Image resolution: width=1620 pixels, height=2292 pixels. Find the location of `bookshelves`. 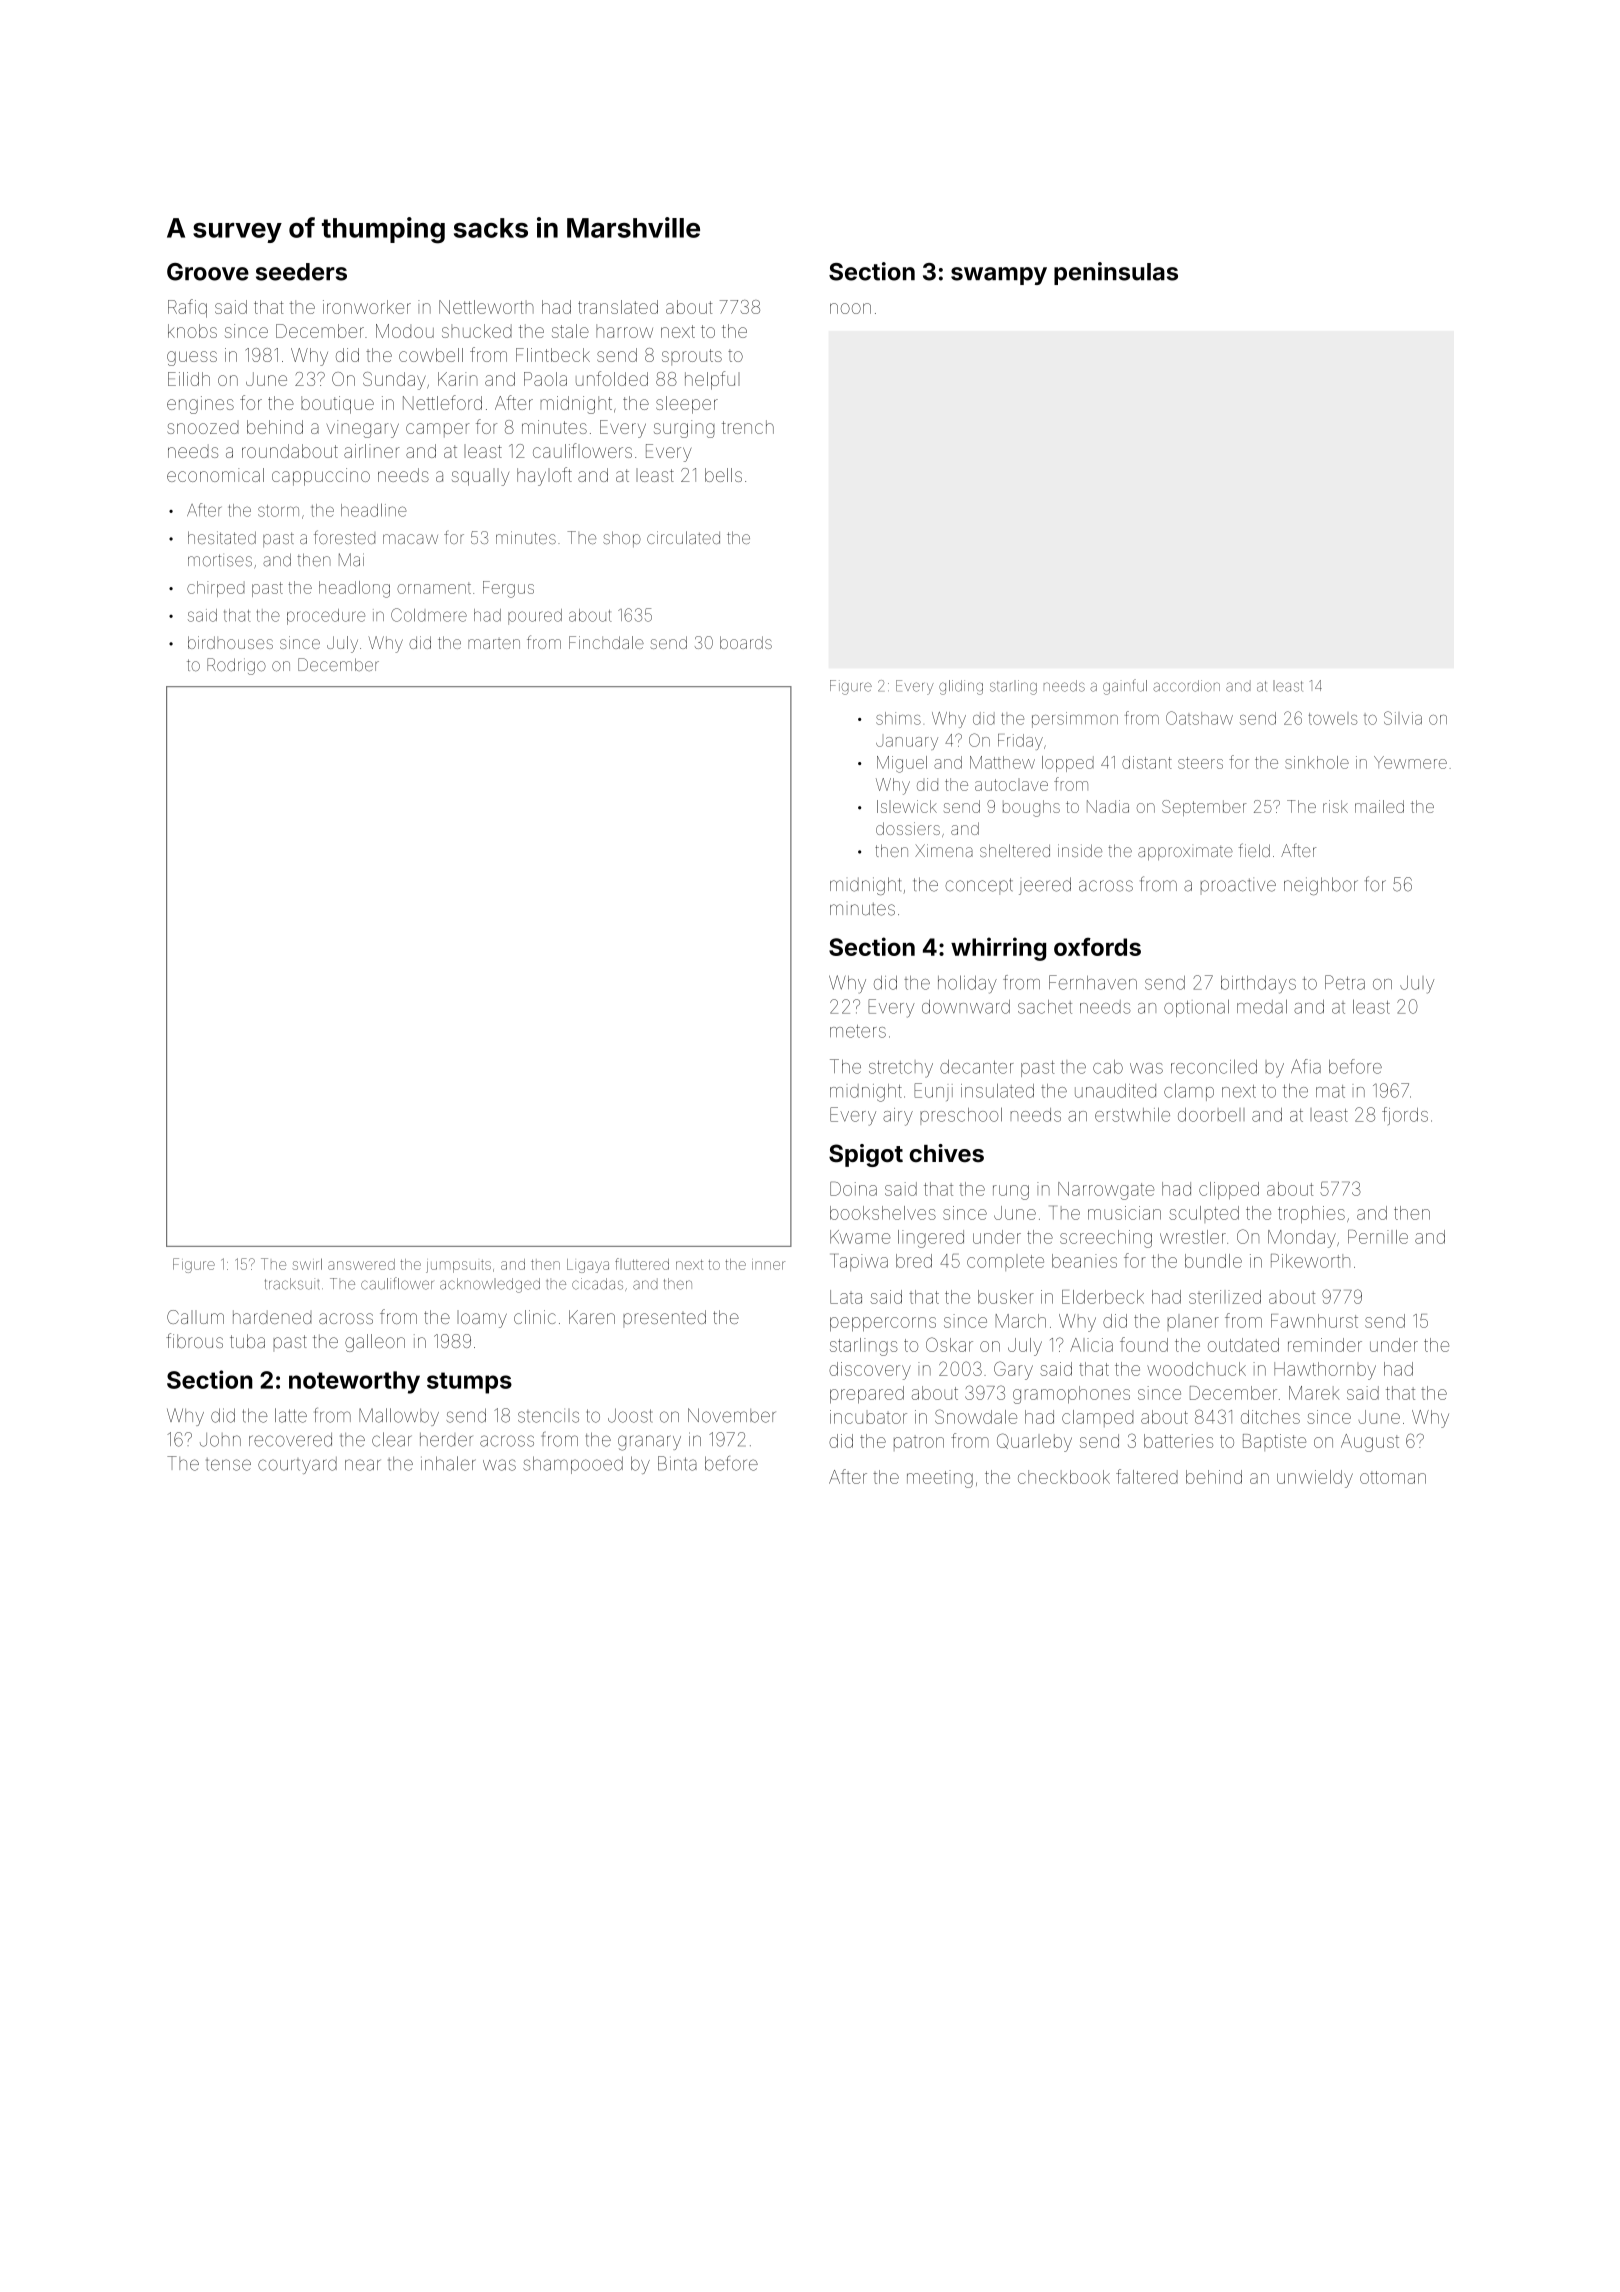

bookshelves is located at coordinates (883, 1213).
